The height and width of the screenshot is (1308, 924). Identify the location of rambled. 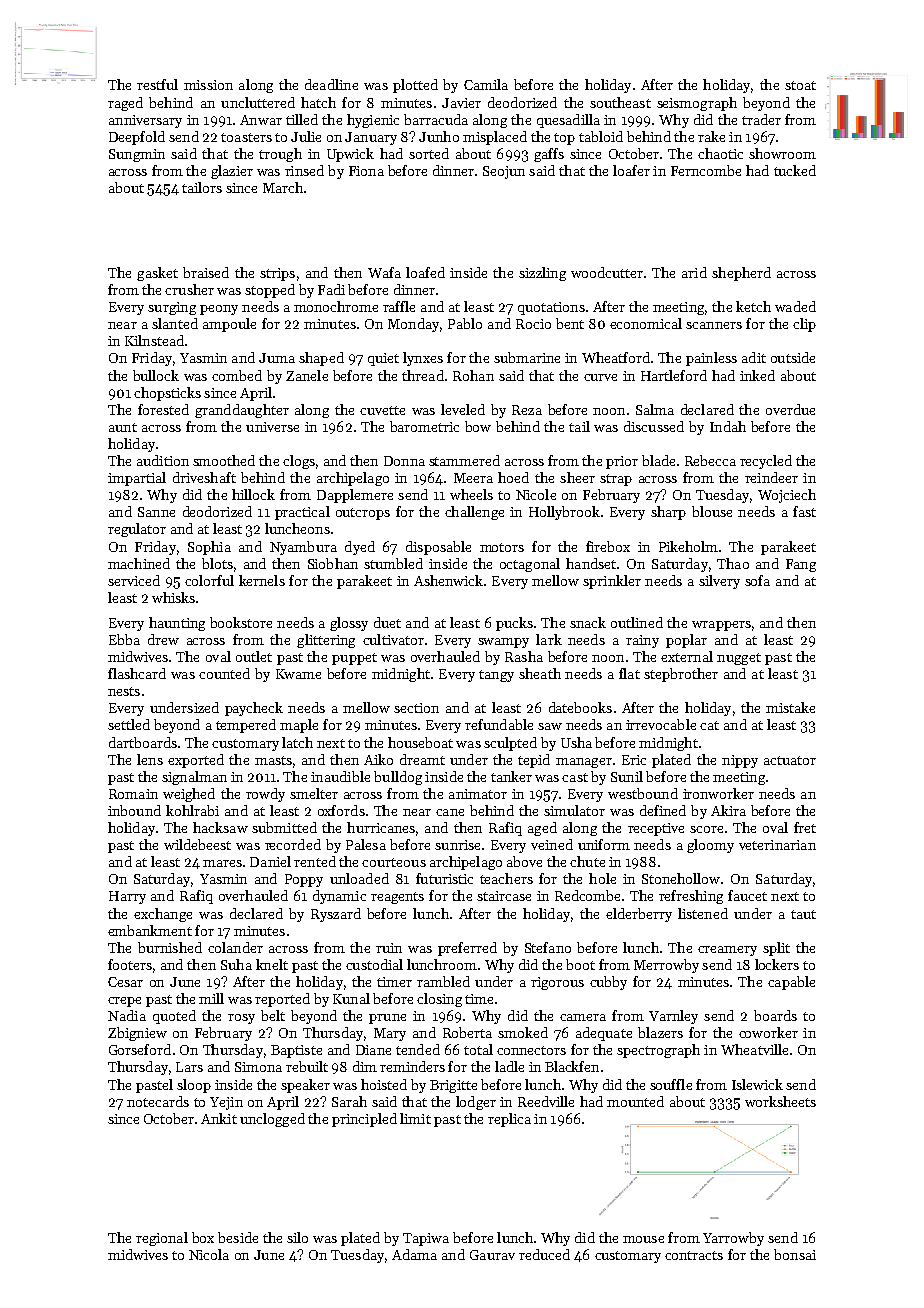
(443, 981).
